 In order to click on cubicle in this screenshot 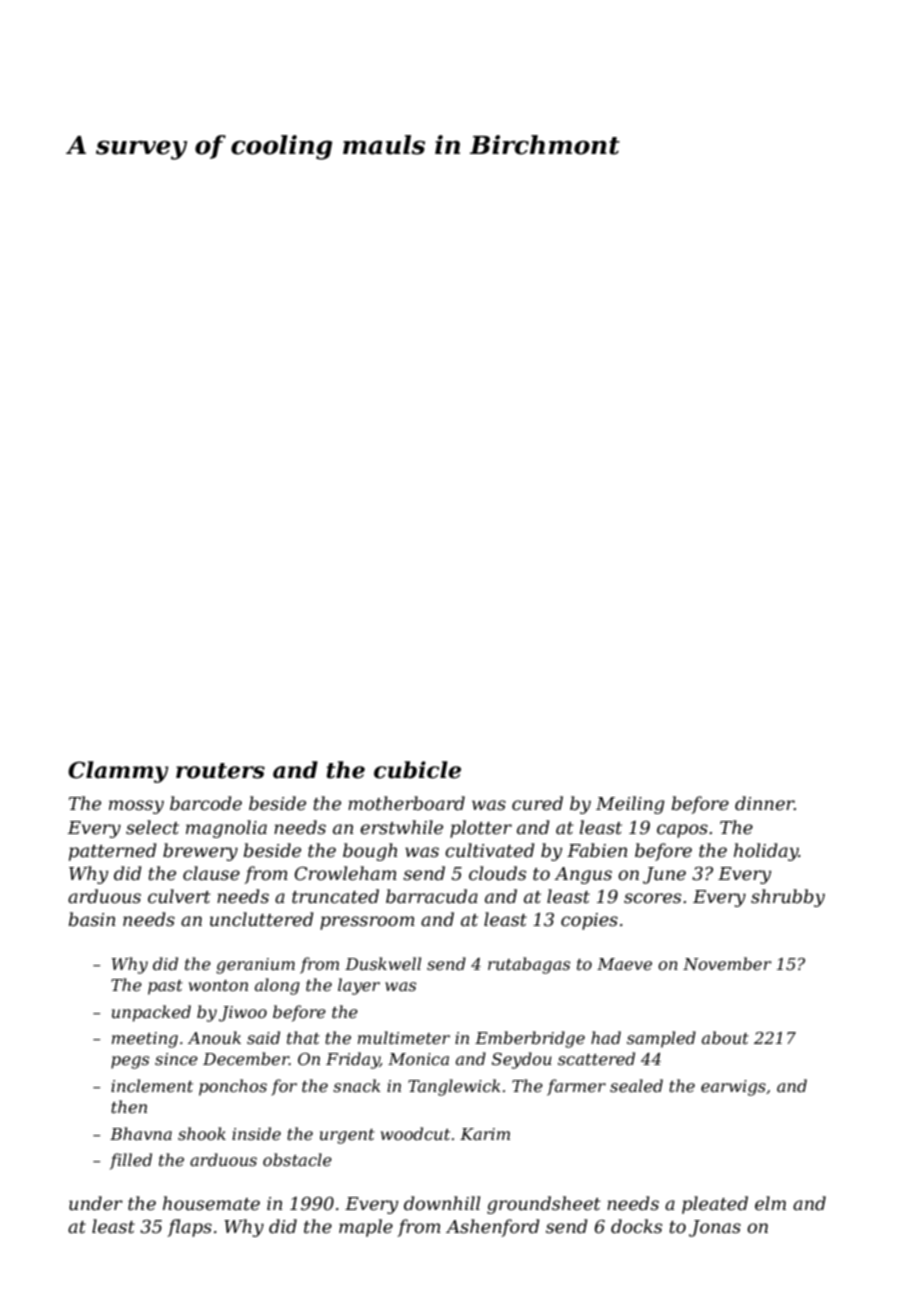, I will do `click(417, 770)`.
